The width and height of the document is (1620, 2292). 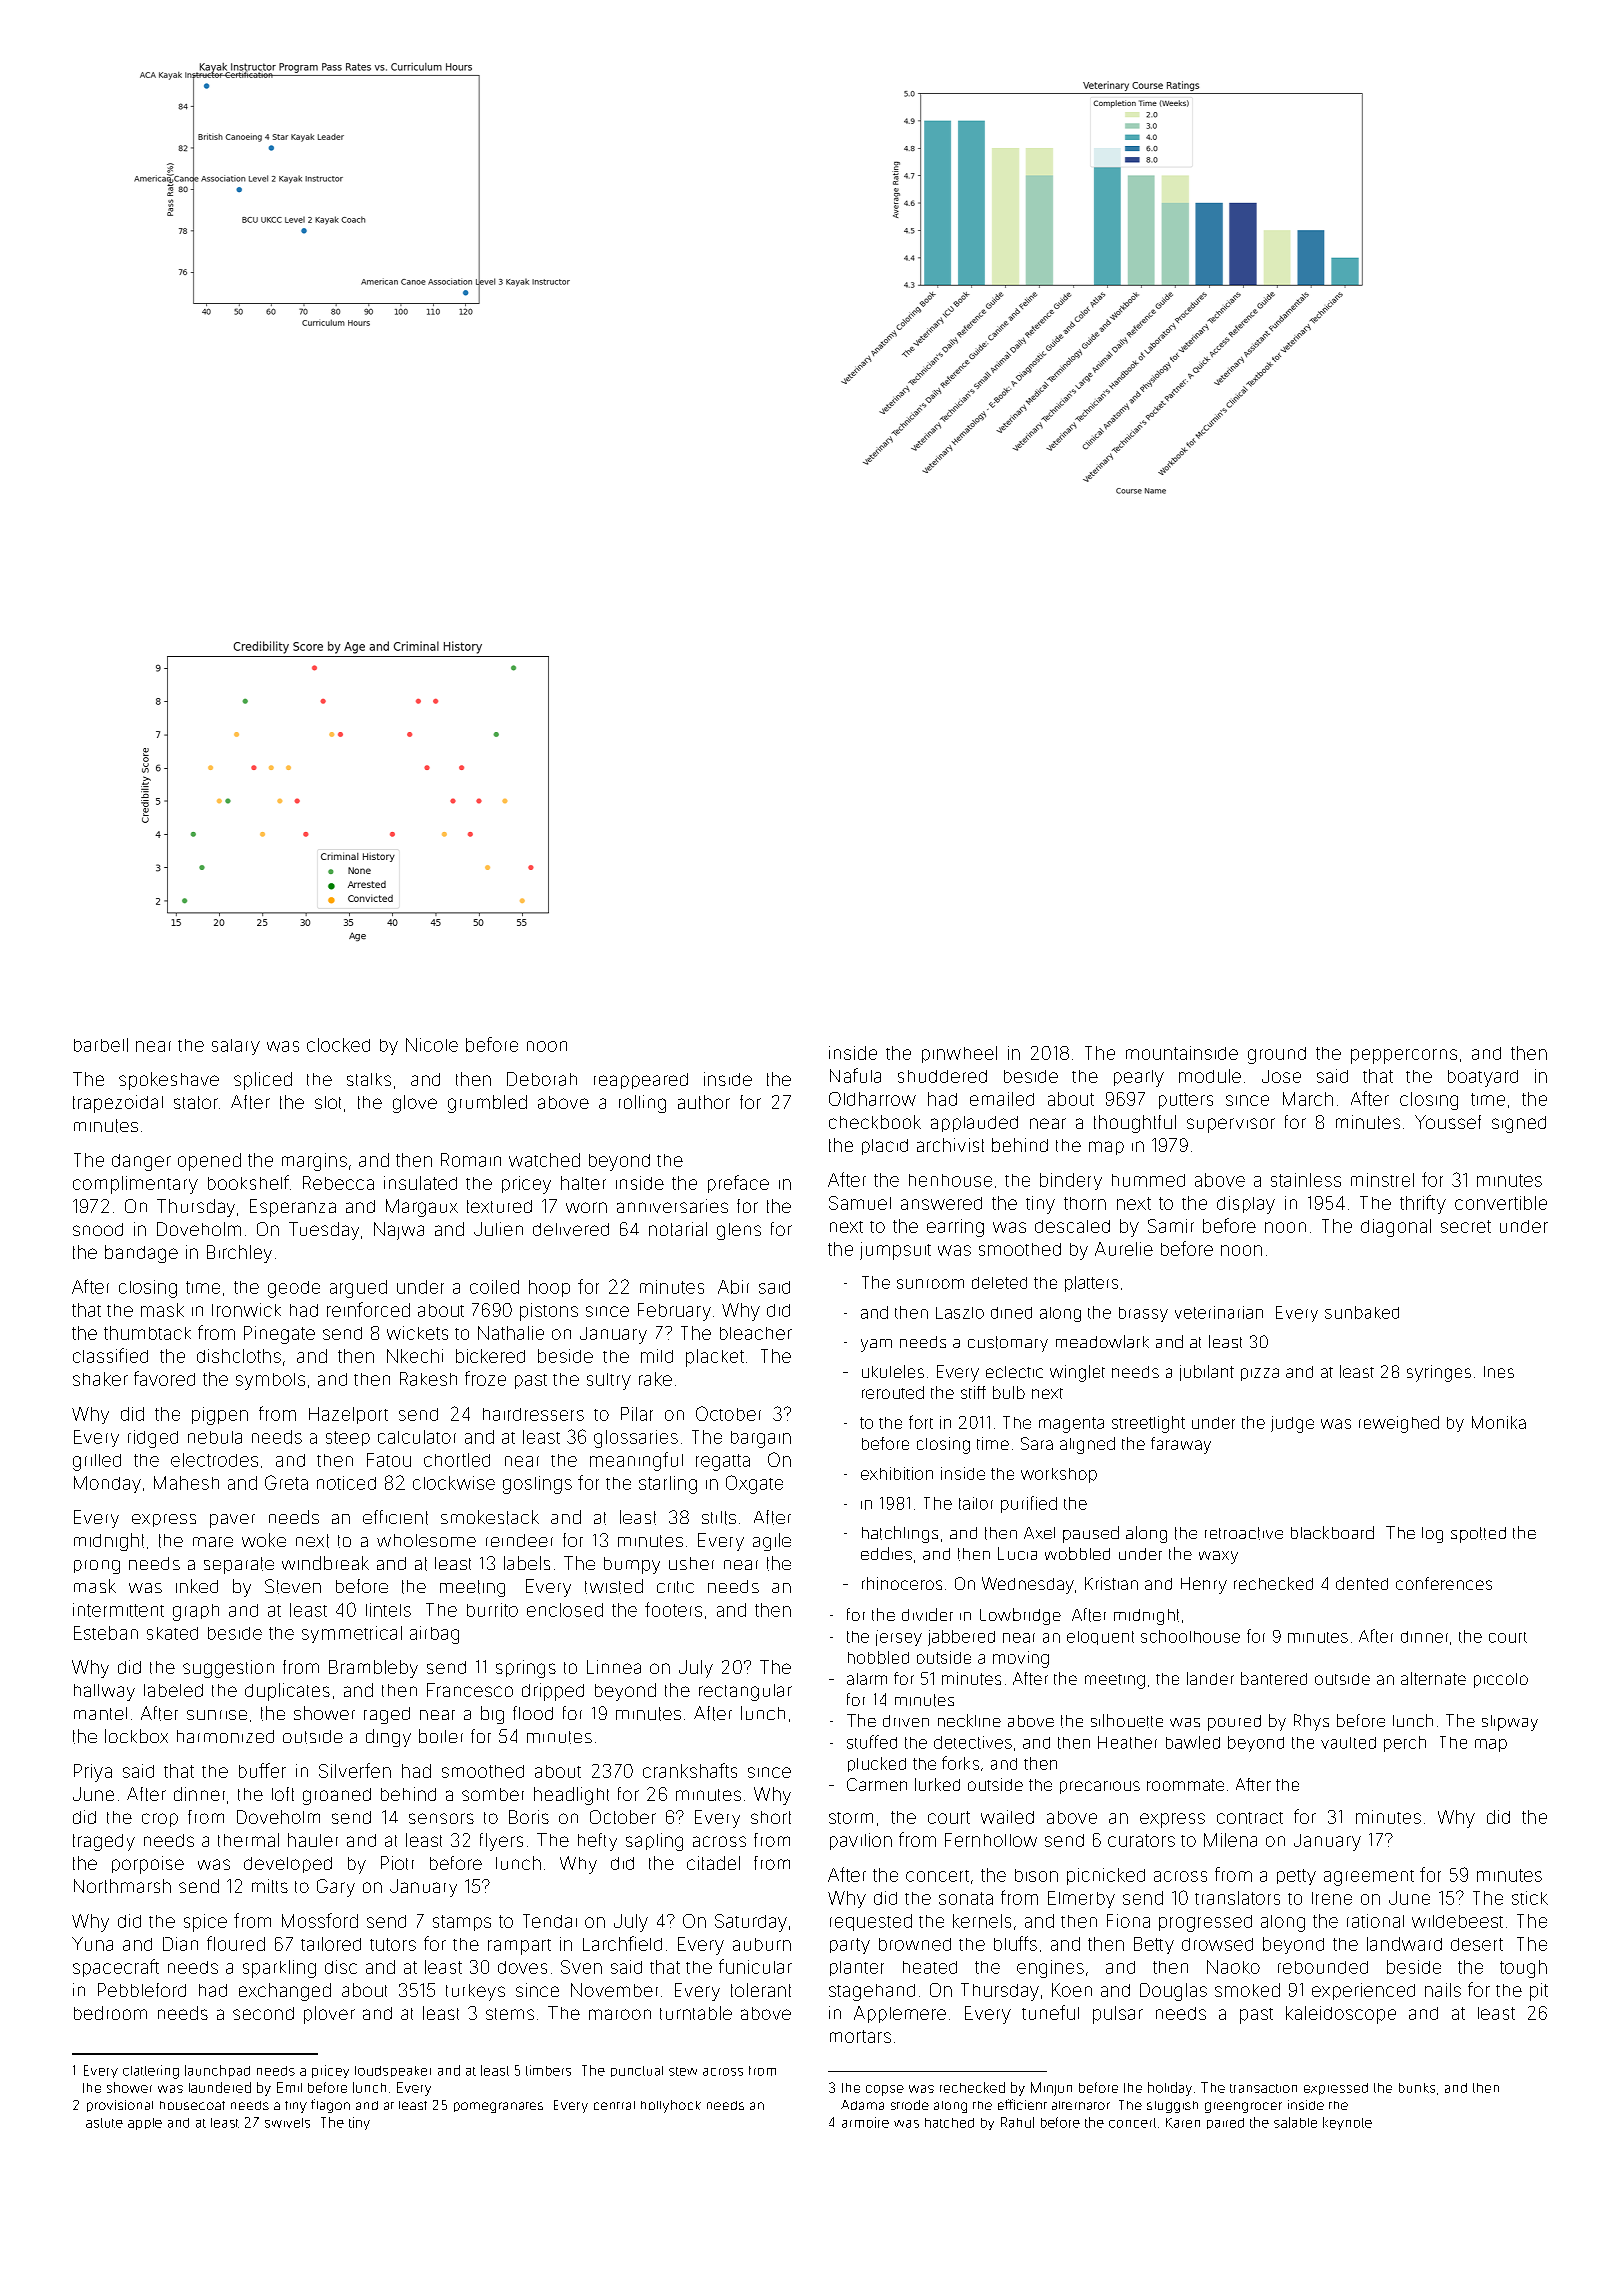 I want to click on stagehand, so click(x=872, y=1992).
